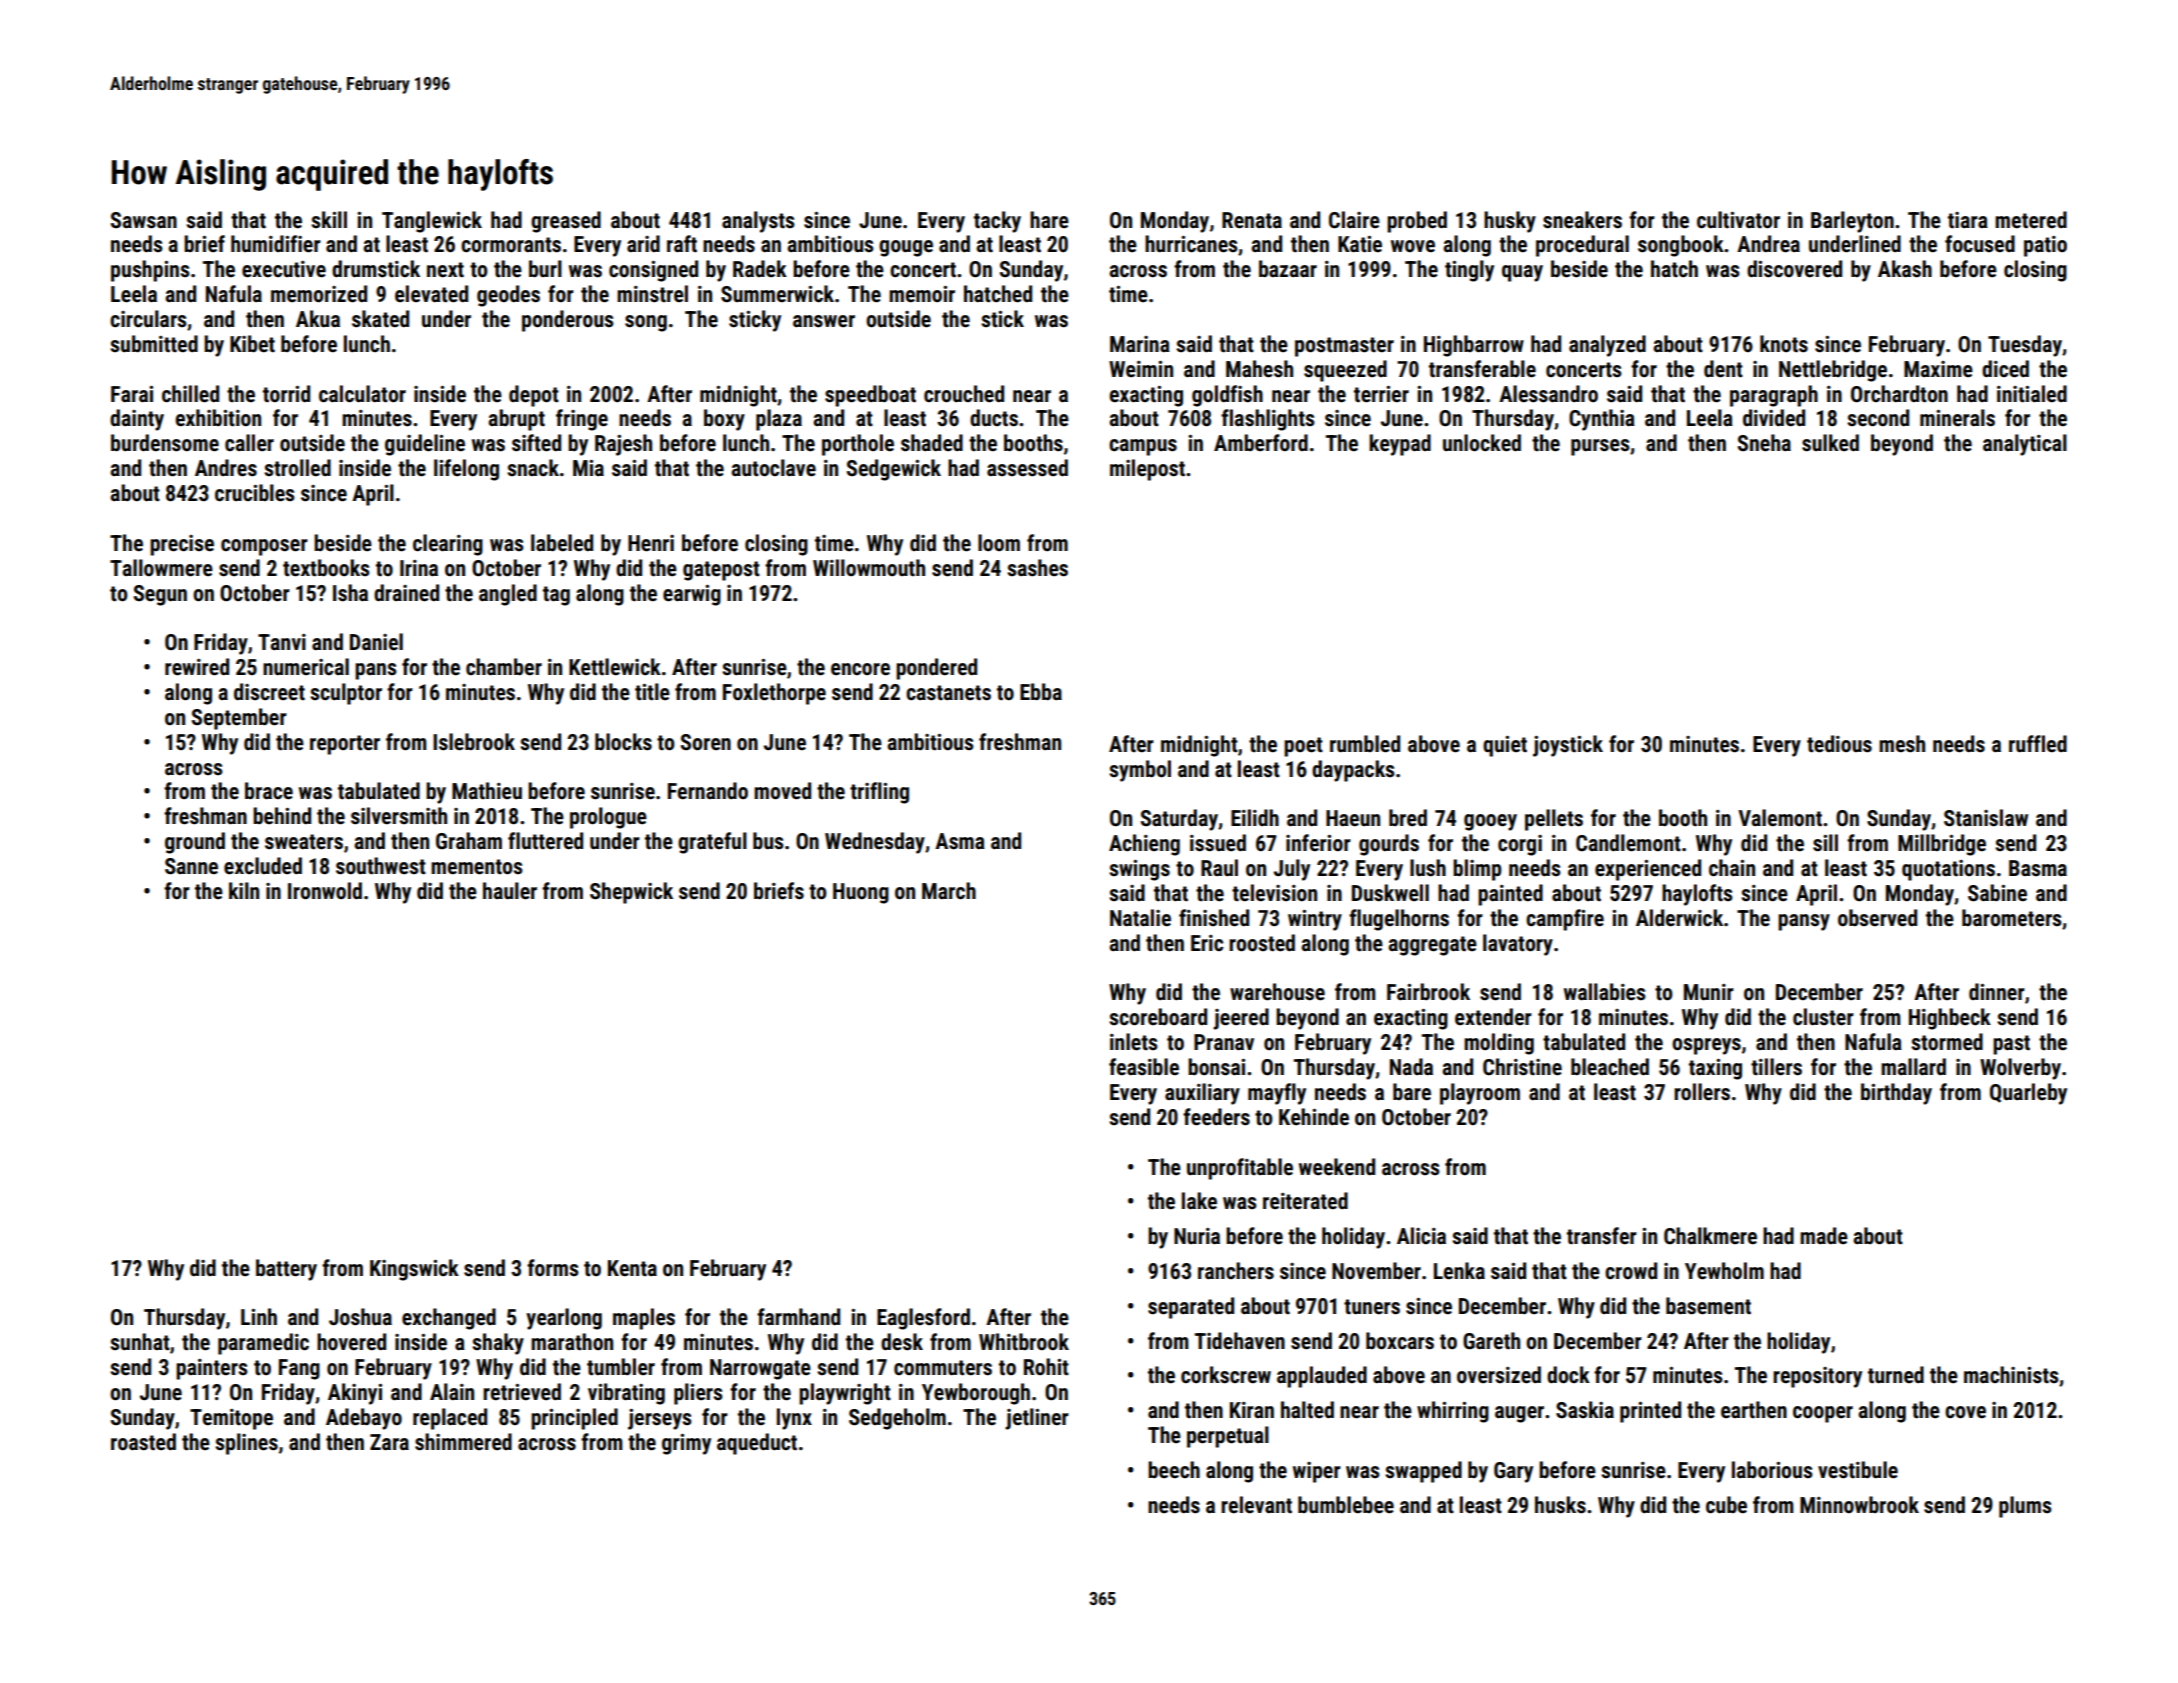 The height and width of the document is (1683, 2178). What do you see at coordinates (632, 1268) in the document?
I see `Kenta` at bounding box center [632, 1268].
